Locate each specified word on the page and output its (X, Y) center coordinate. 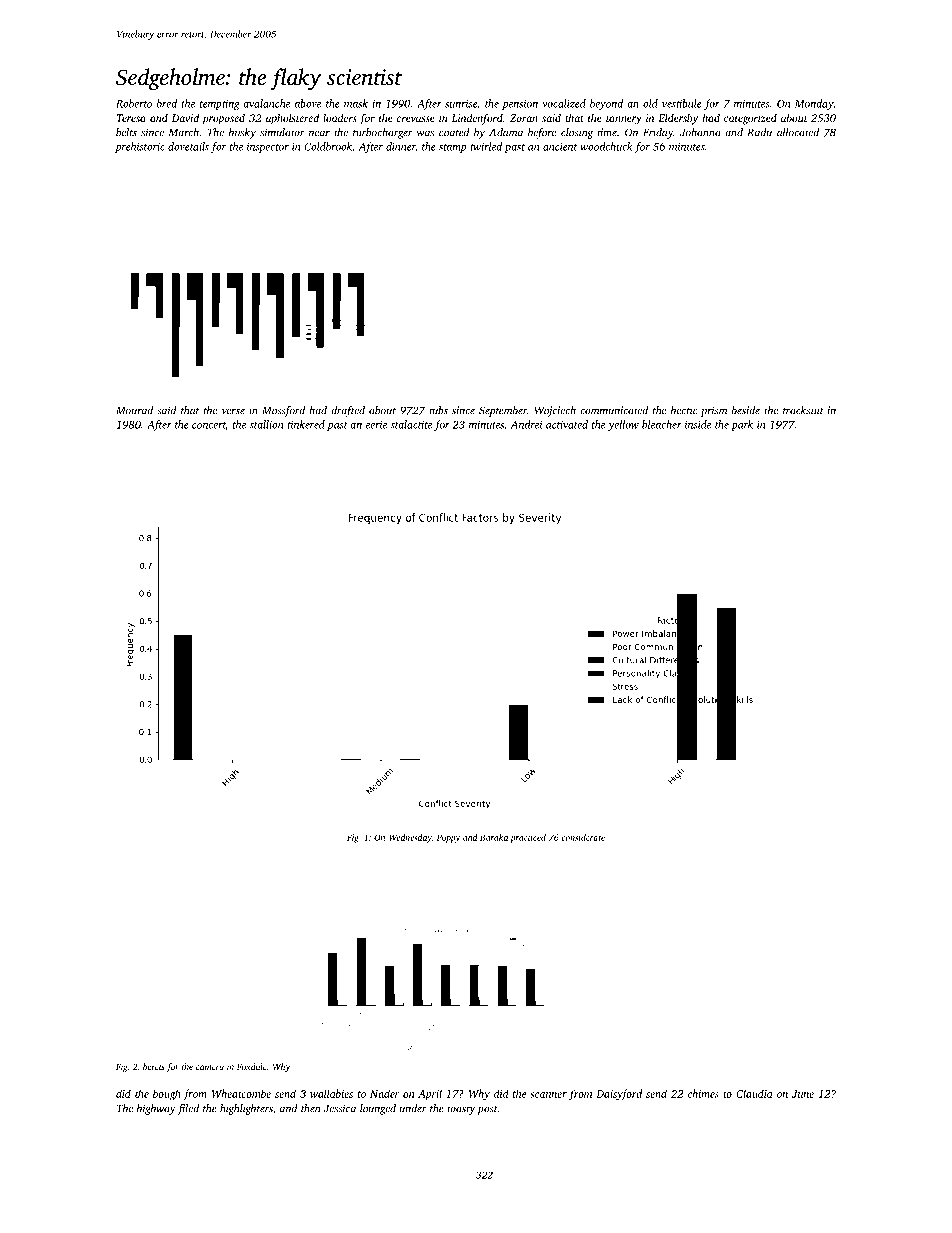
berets (154, 1066)
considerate (583, 837)
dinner (400, 146)
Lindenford (477, 119)
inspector (268, 148)
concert (209, 426)
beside (746, 410)
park (742, 425)
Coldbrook (328, 146)
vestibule (682, 103)
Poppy (448, 838)
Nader (384, 1093)
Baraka (494, 837)
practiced (528, 838)
